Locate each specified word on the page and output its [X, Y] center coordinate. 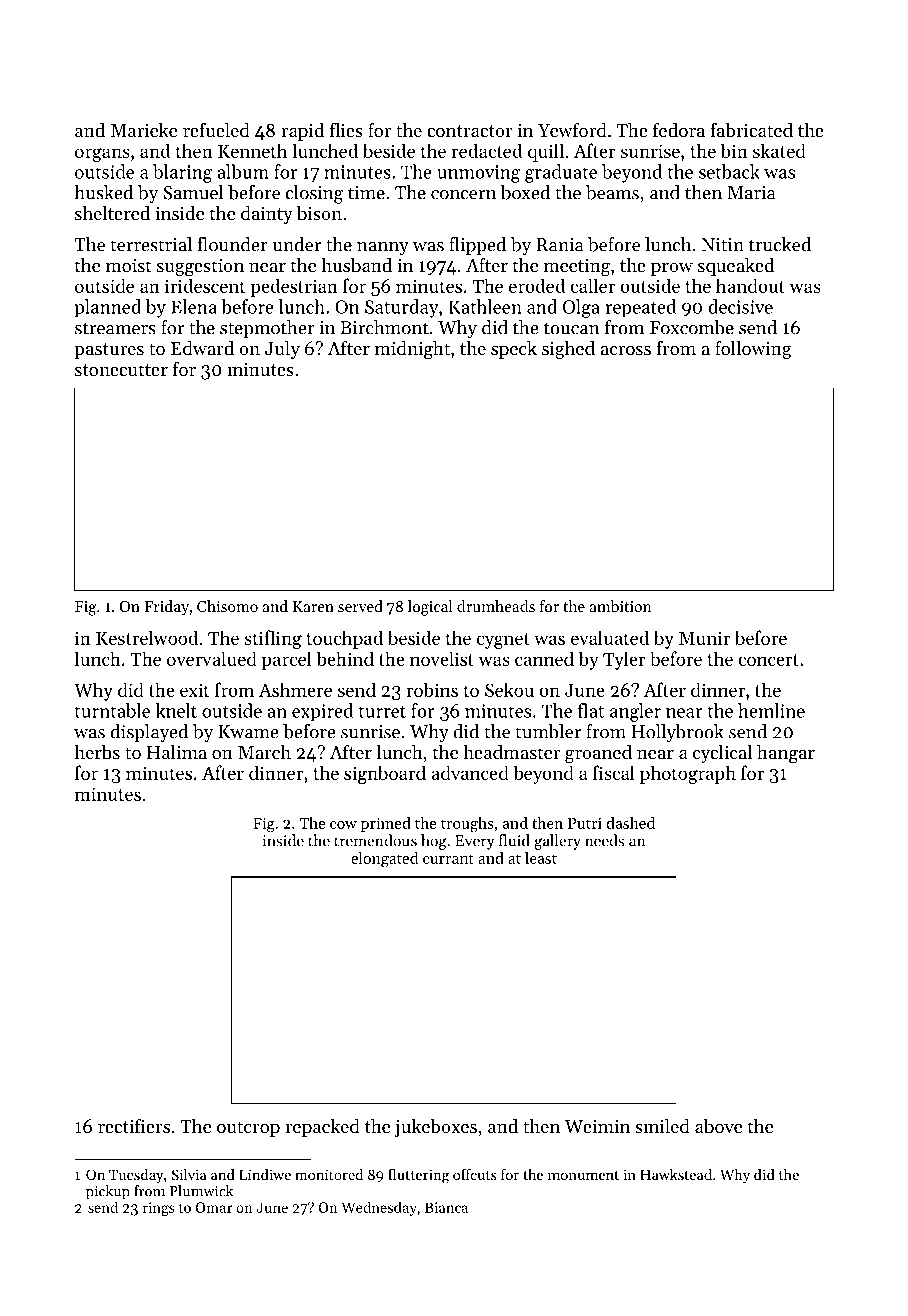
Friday [166, 608]
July [282, 350]
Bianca [446, 1207]
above [718, 1126]
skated [779, 150]
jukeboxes [436, 1128]
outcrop [248, 1129]
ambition [621, 606]
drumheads [496, 606]
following [753, 350]
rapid [303, 132]
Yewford [572, 129]
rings [159, 1209]
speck [514, 350]
